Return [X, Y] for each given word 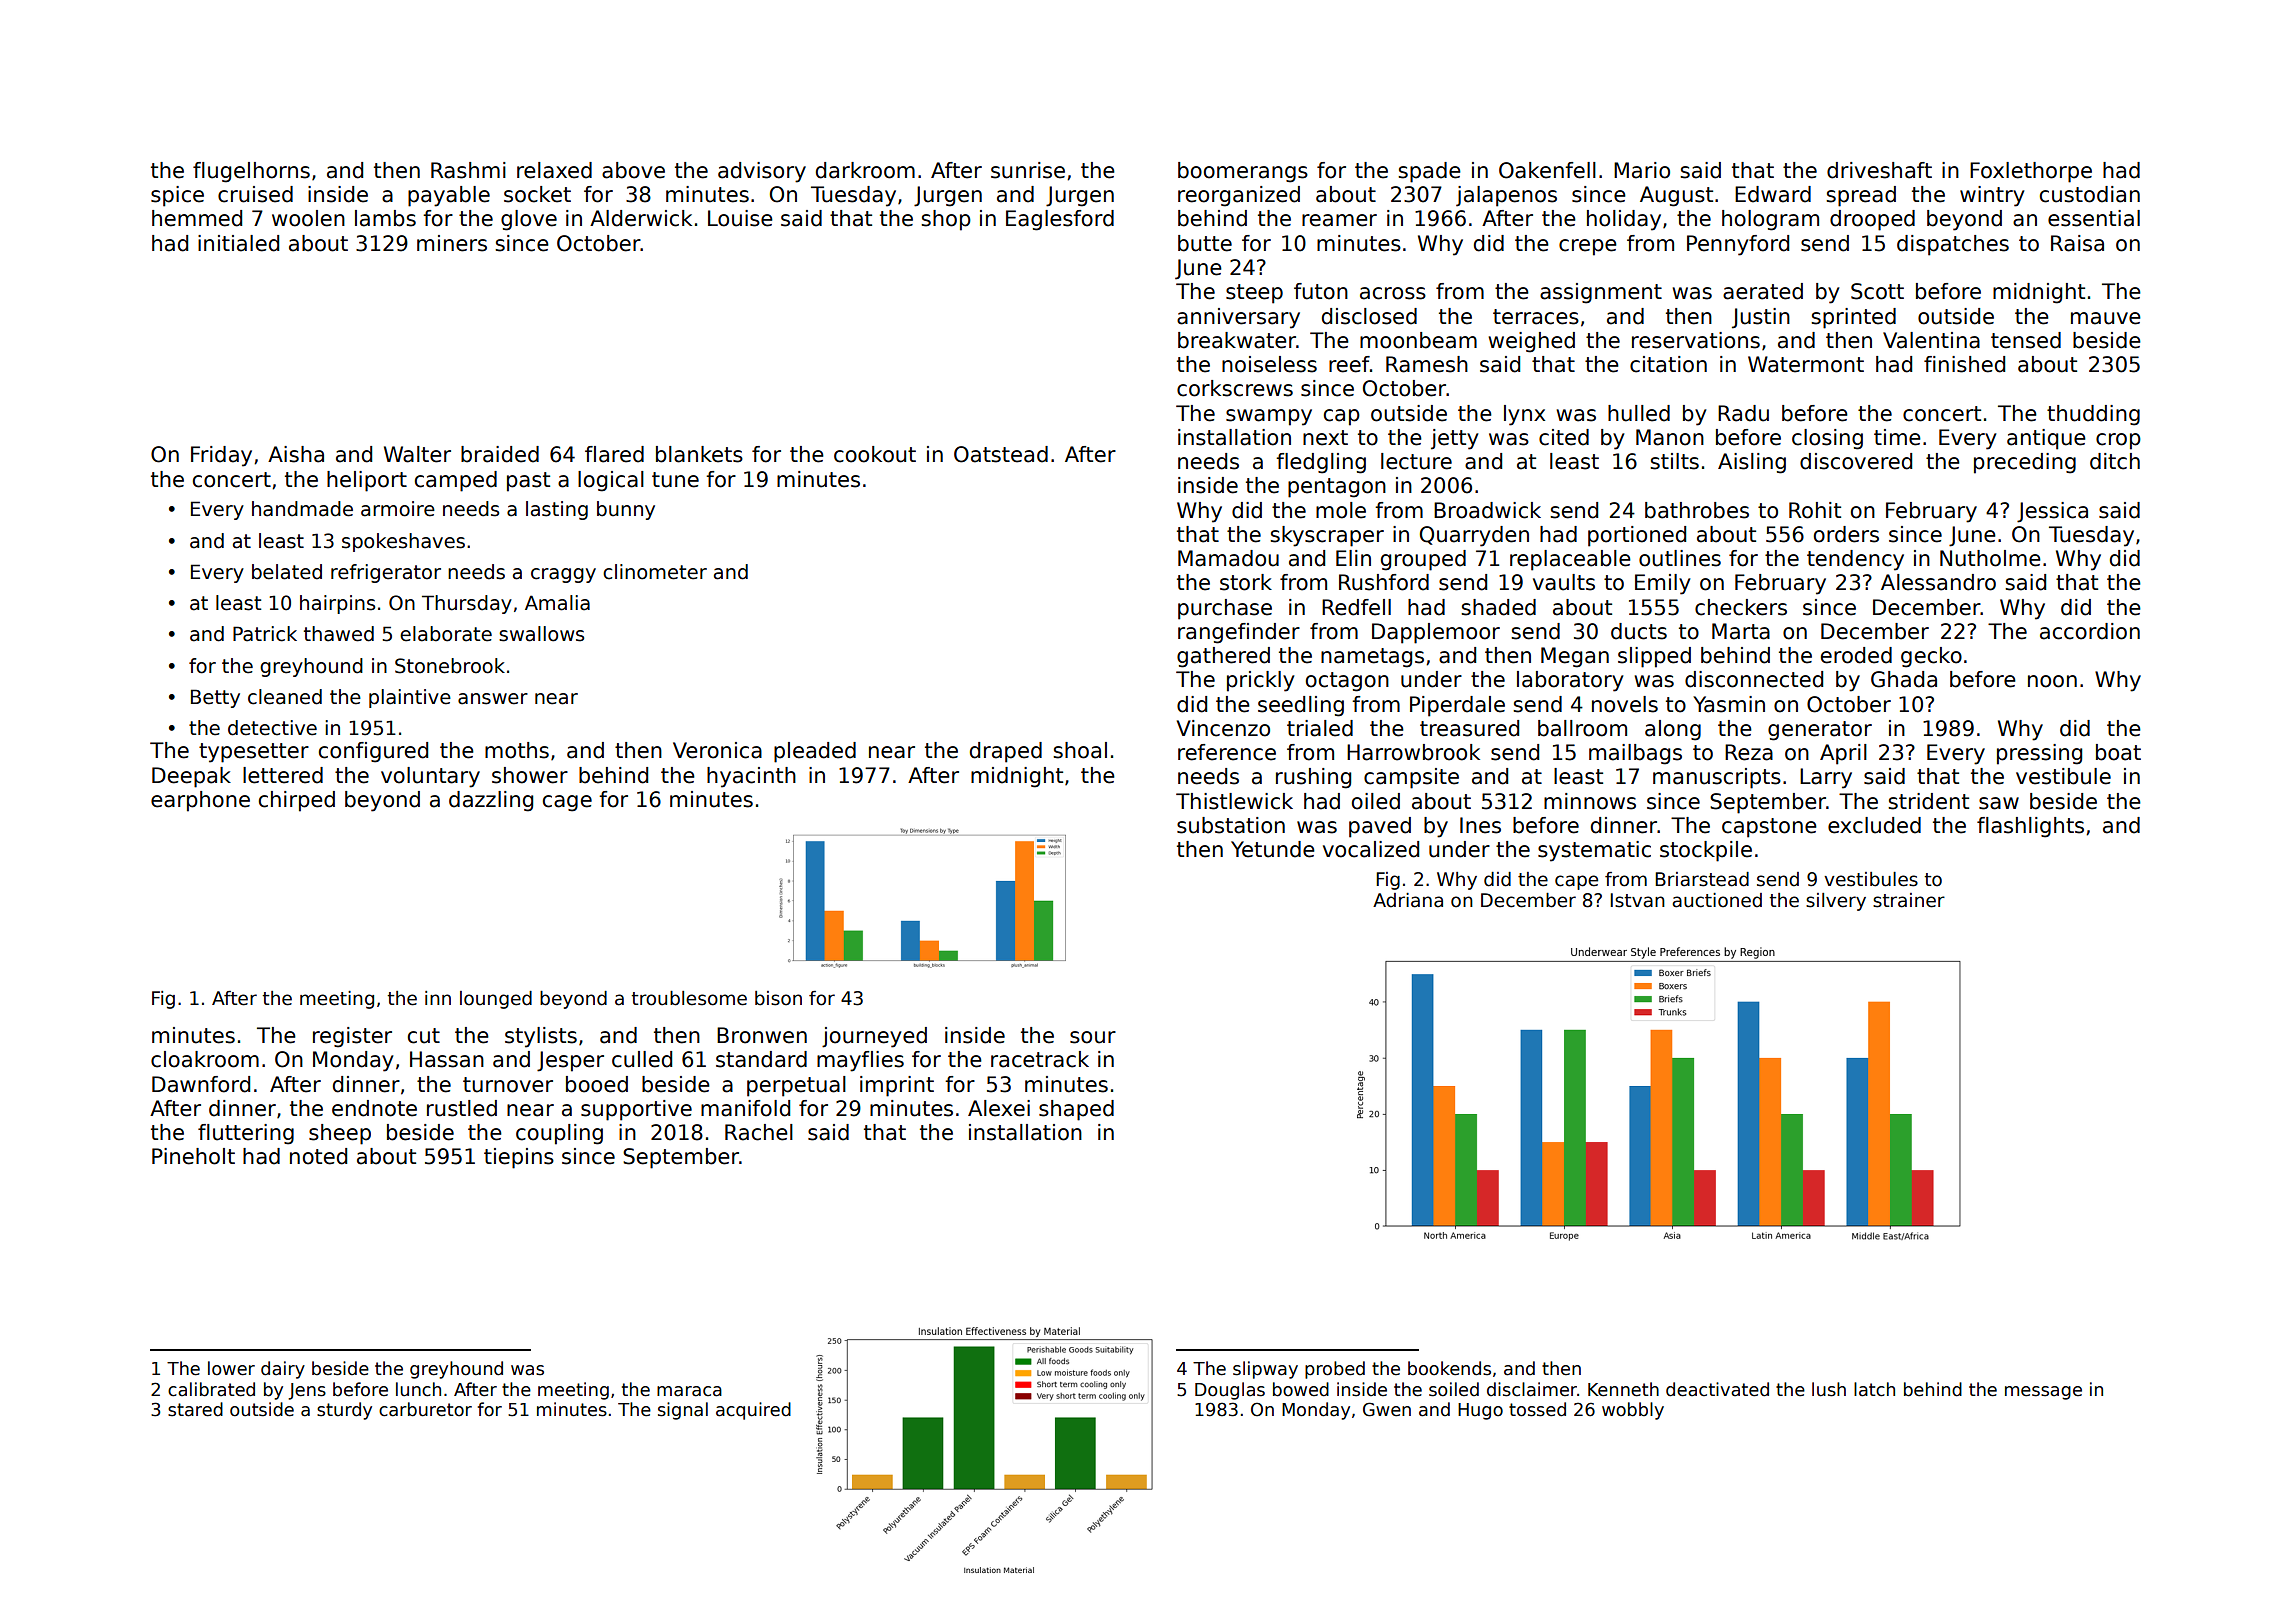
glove [529, 220]
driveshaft [1879, 170]
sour [1093, 1037]
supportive [636, 1110]
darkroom [865, 170]
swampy [1269, 417]
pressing [2039, 754]
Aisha [296, 454]
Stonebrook [450, 666]
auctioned [1717, 900]
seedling [1301, 706]
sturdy [344, 1411]
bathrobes [1697, 510]
